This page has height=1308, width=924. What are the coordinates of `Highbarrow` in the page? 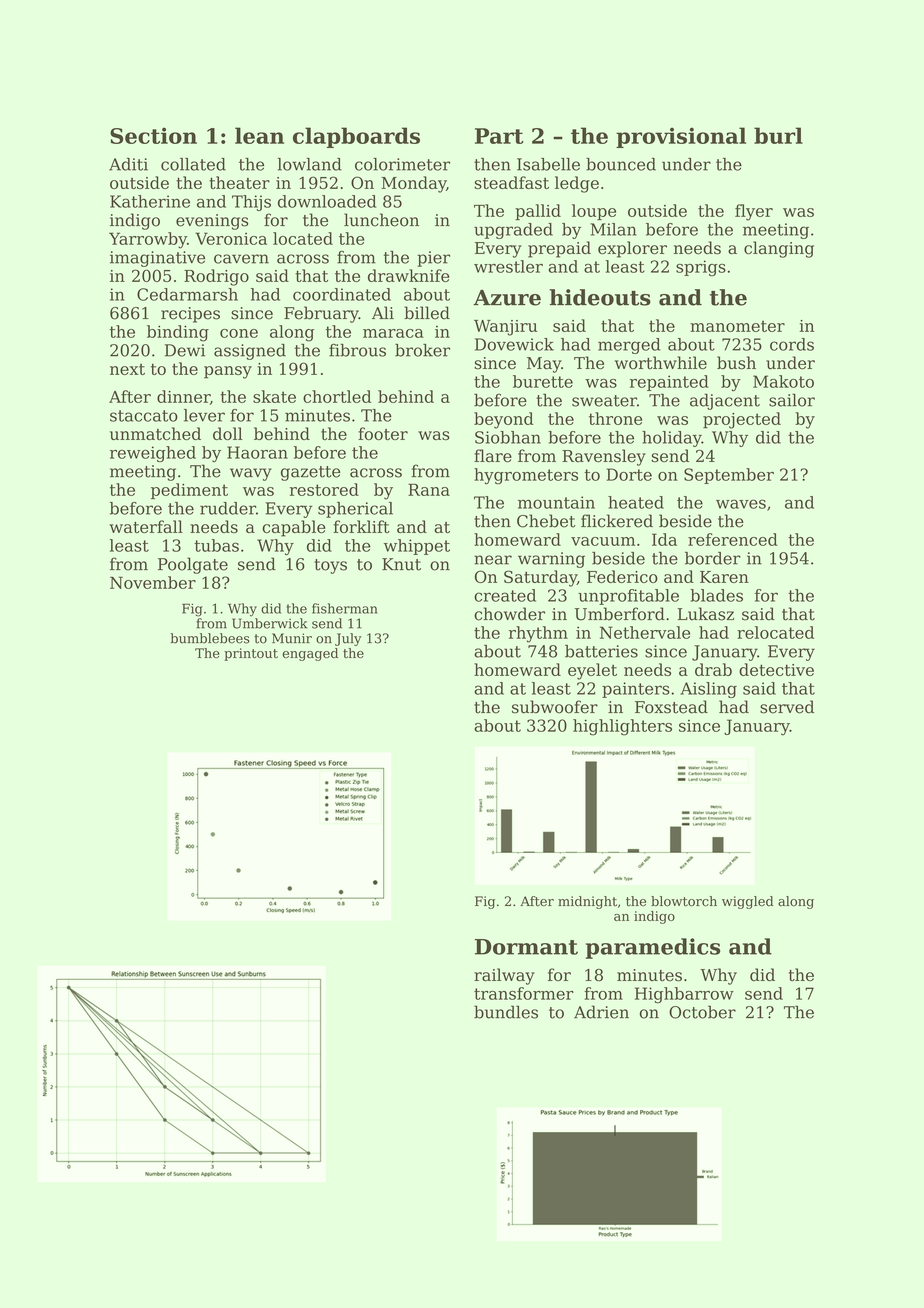 It's located at (684, 995).
